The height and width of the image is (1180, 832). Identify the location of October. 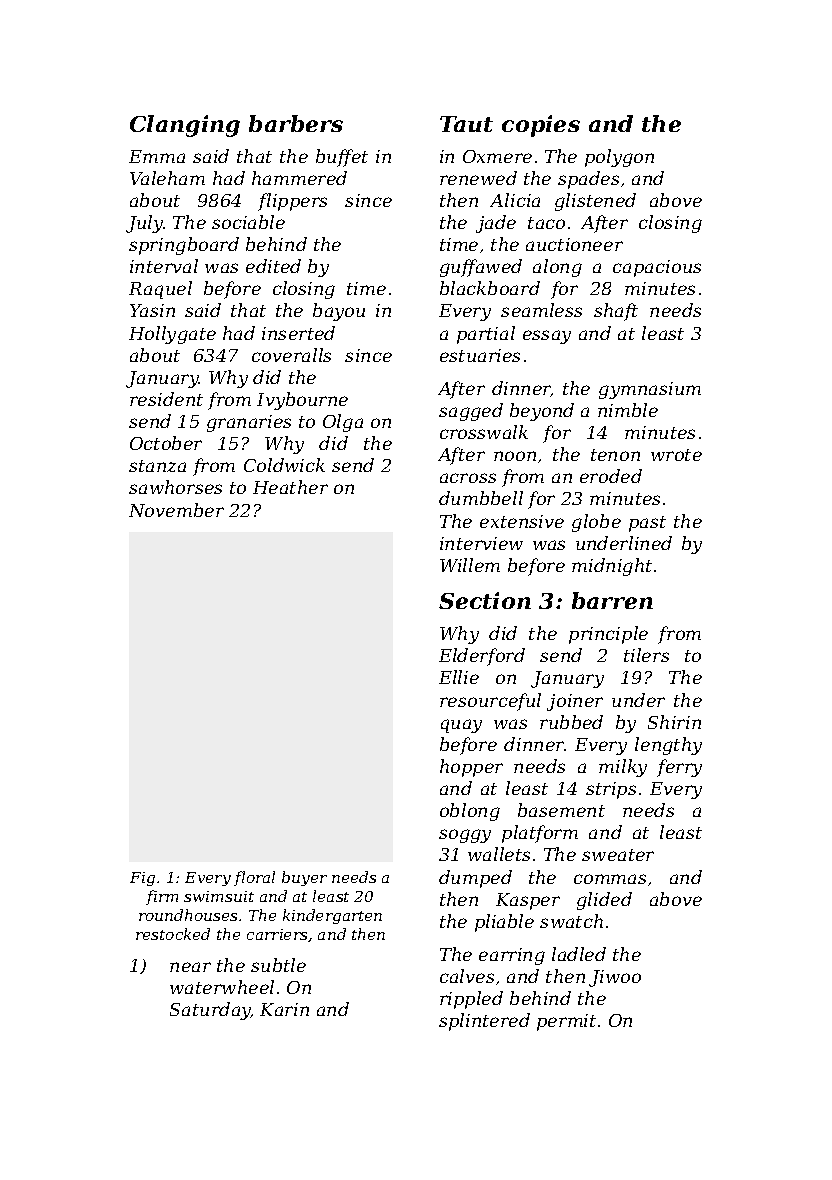
(166, 443).
